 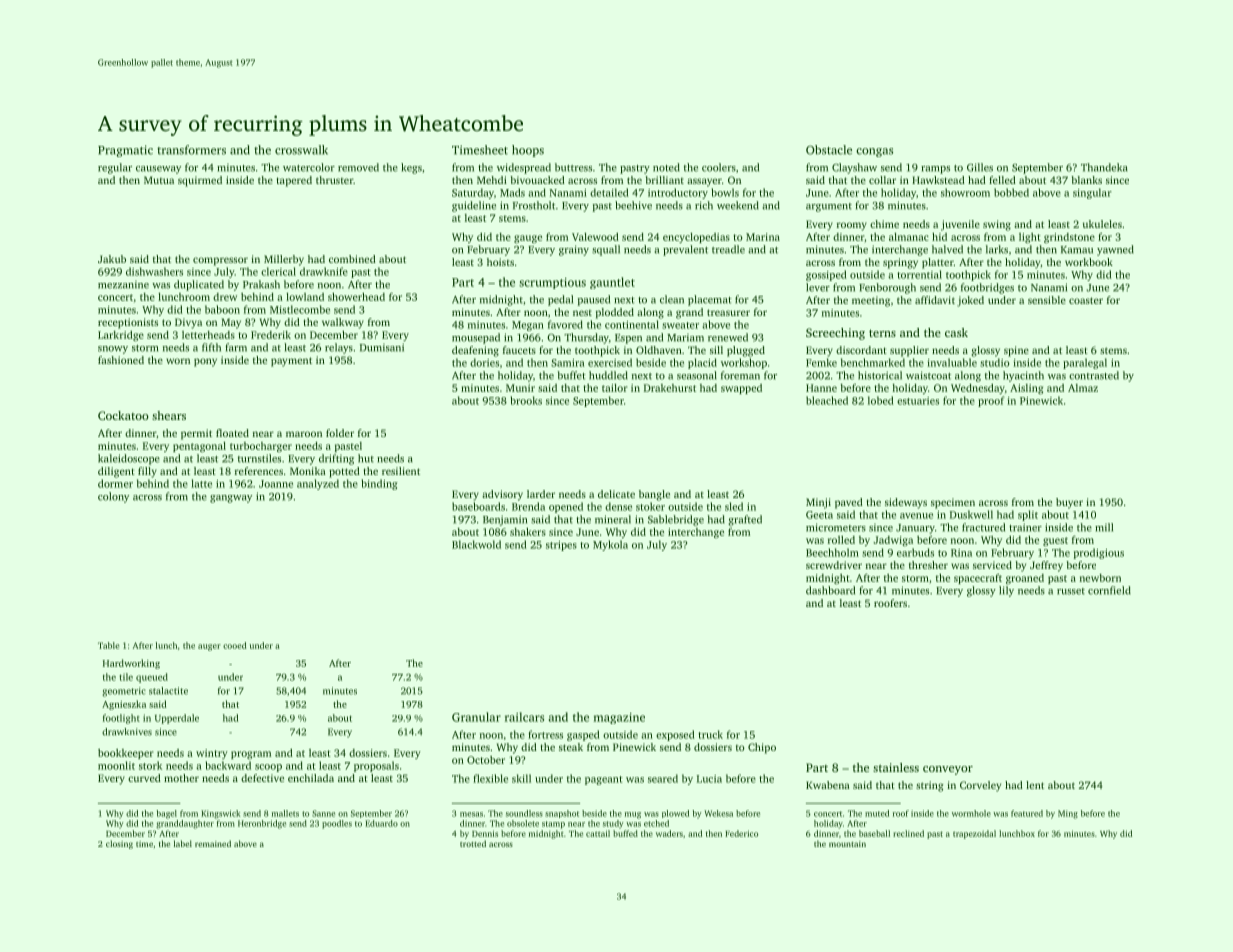 What do you see at coordinates (231, 499) in the document?
I see `gangway` at bounding box center [231, 499].
